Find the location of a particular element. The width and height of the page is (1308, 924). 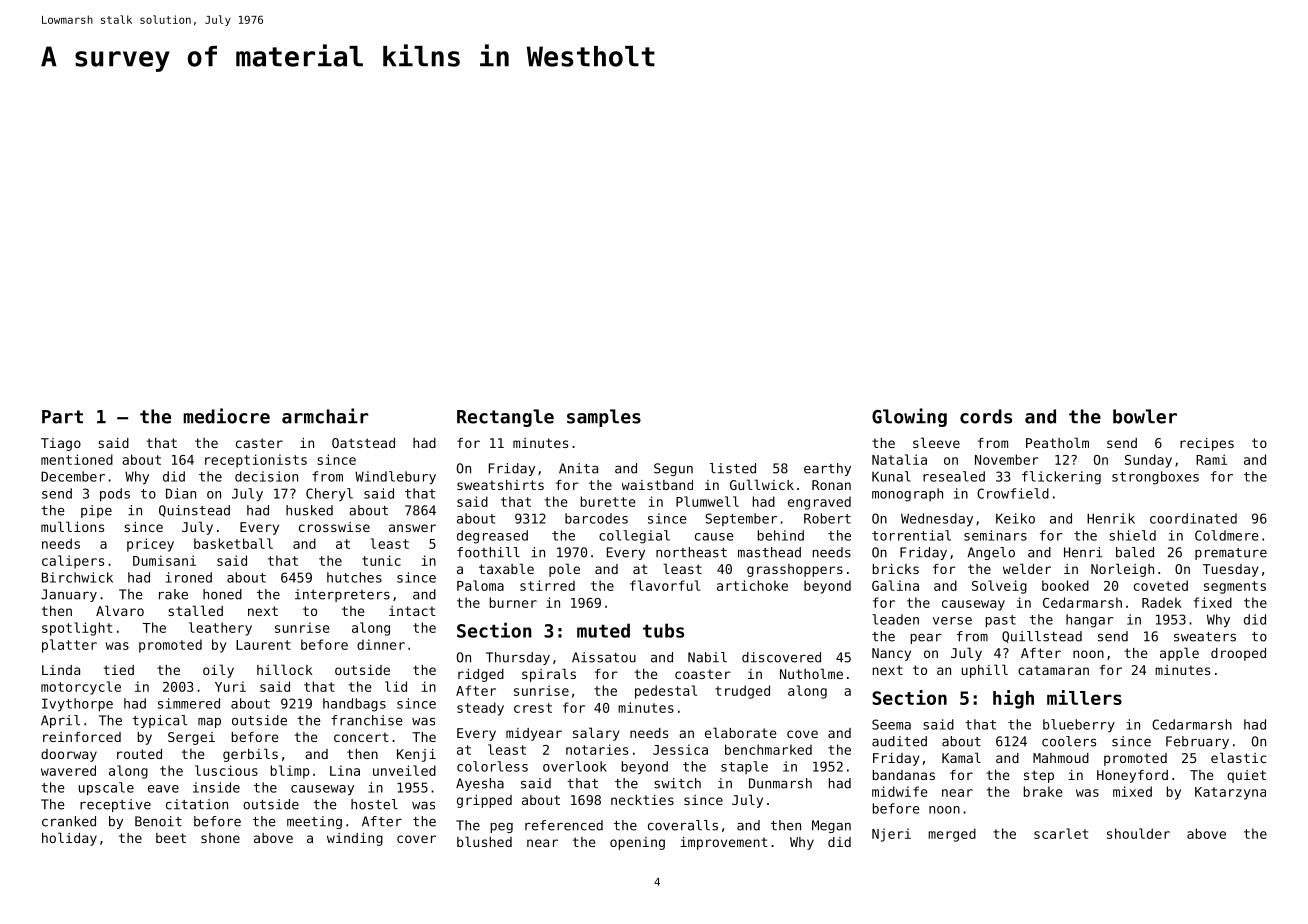

collegial is located at coordinates (634, 537).
